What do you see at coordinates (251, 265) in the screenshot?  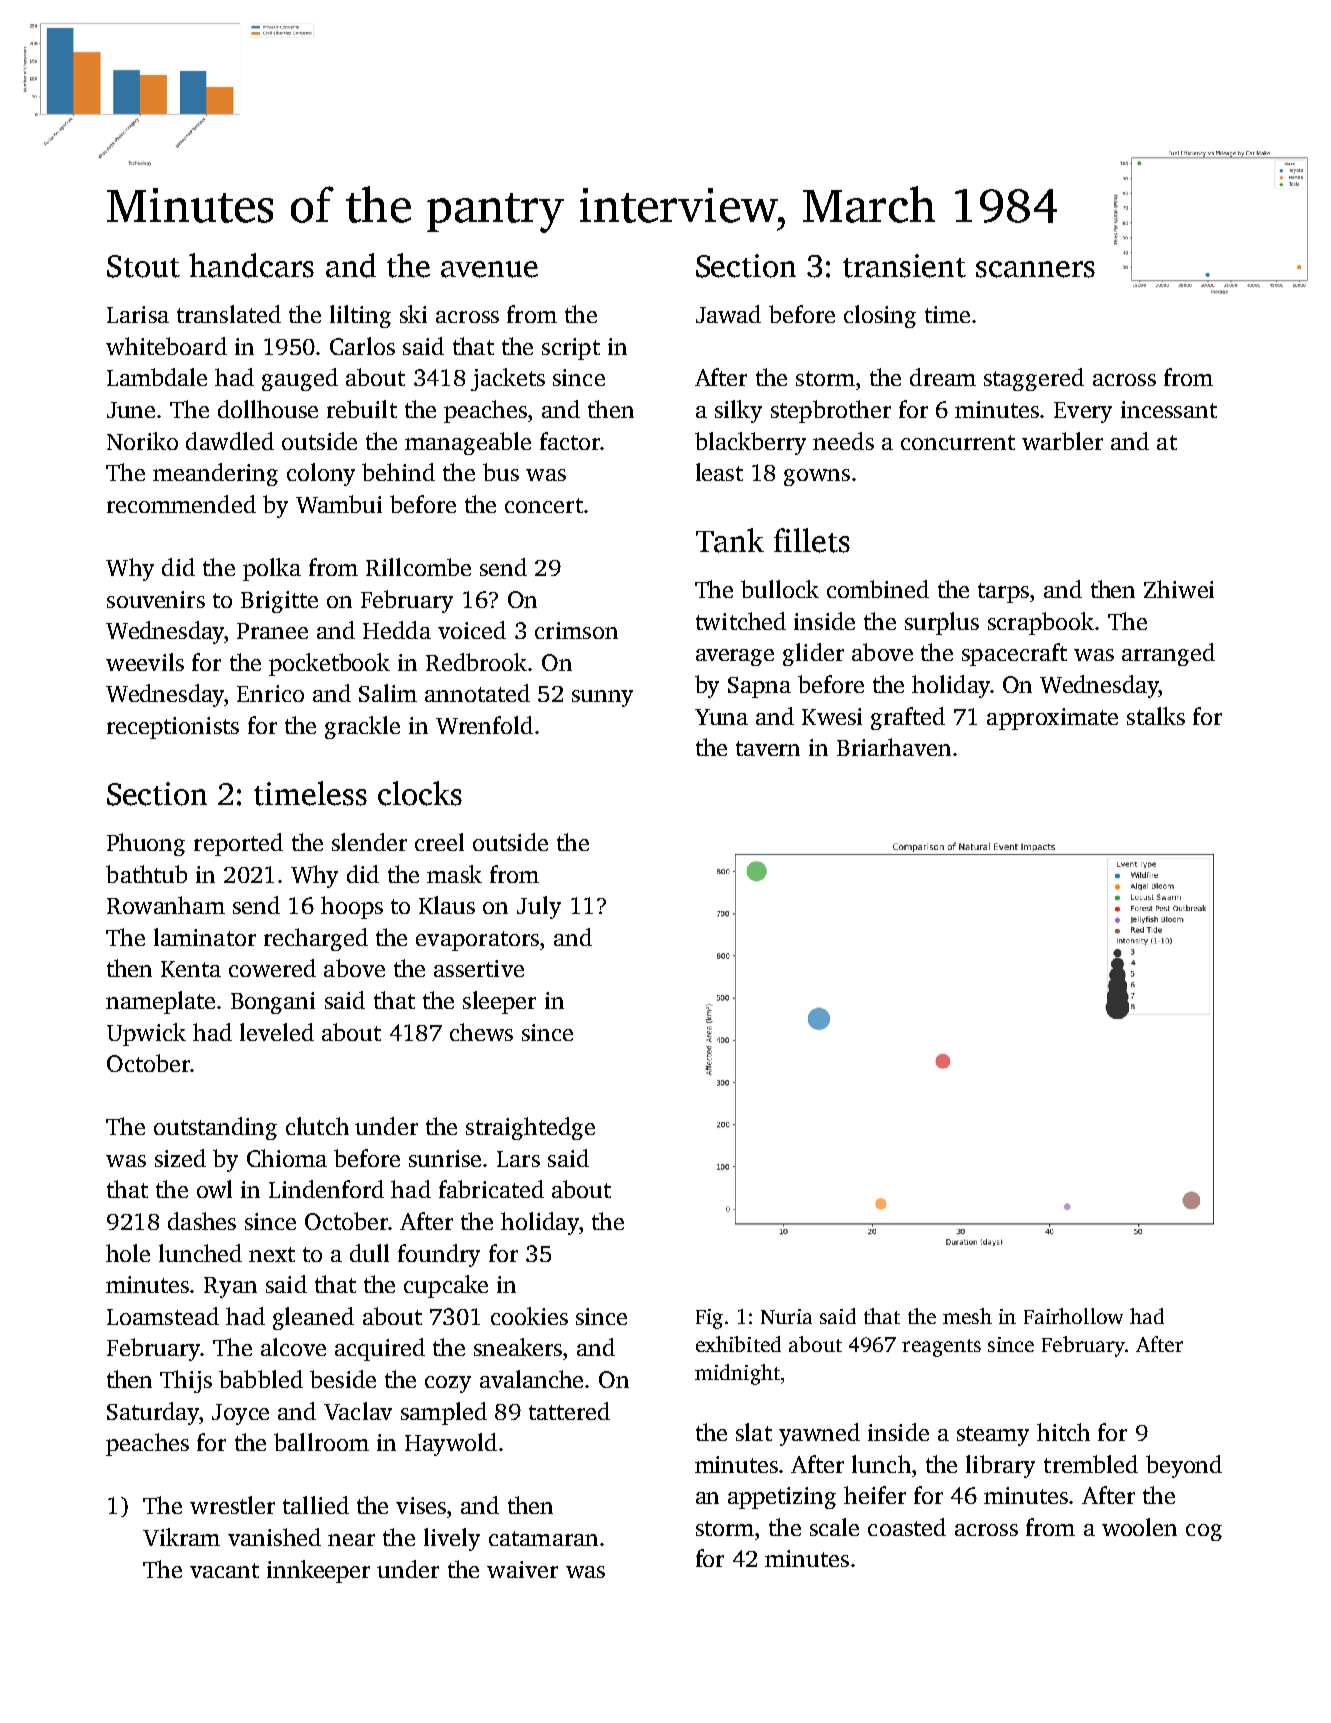 I see `handcars` at bounding box center [251, 265].
